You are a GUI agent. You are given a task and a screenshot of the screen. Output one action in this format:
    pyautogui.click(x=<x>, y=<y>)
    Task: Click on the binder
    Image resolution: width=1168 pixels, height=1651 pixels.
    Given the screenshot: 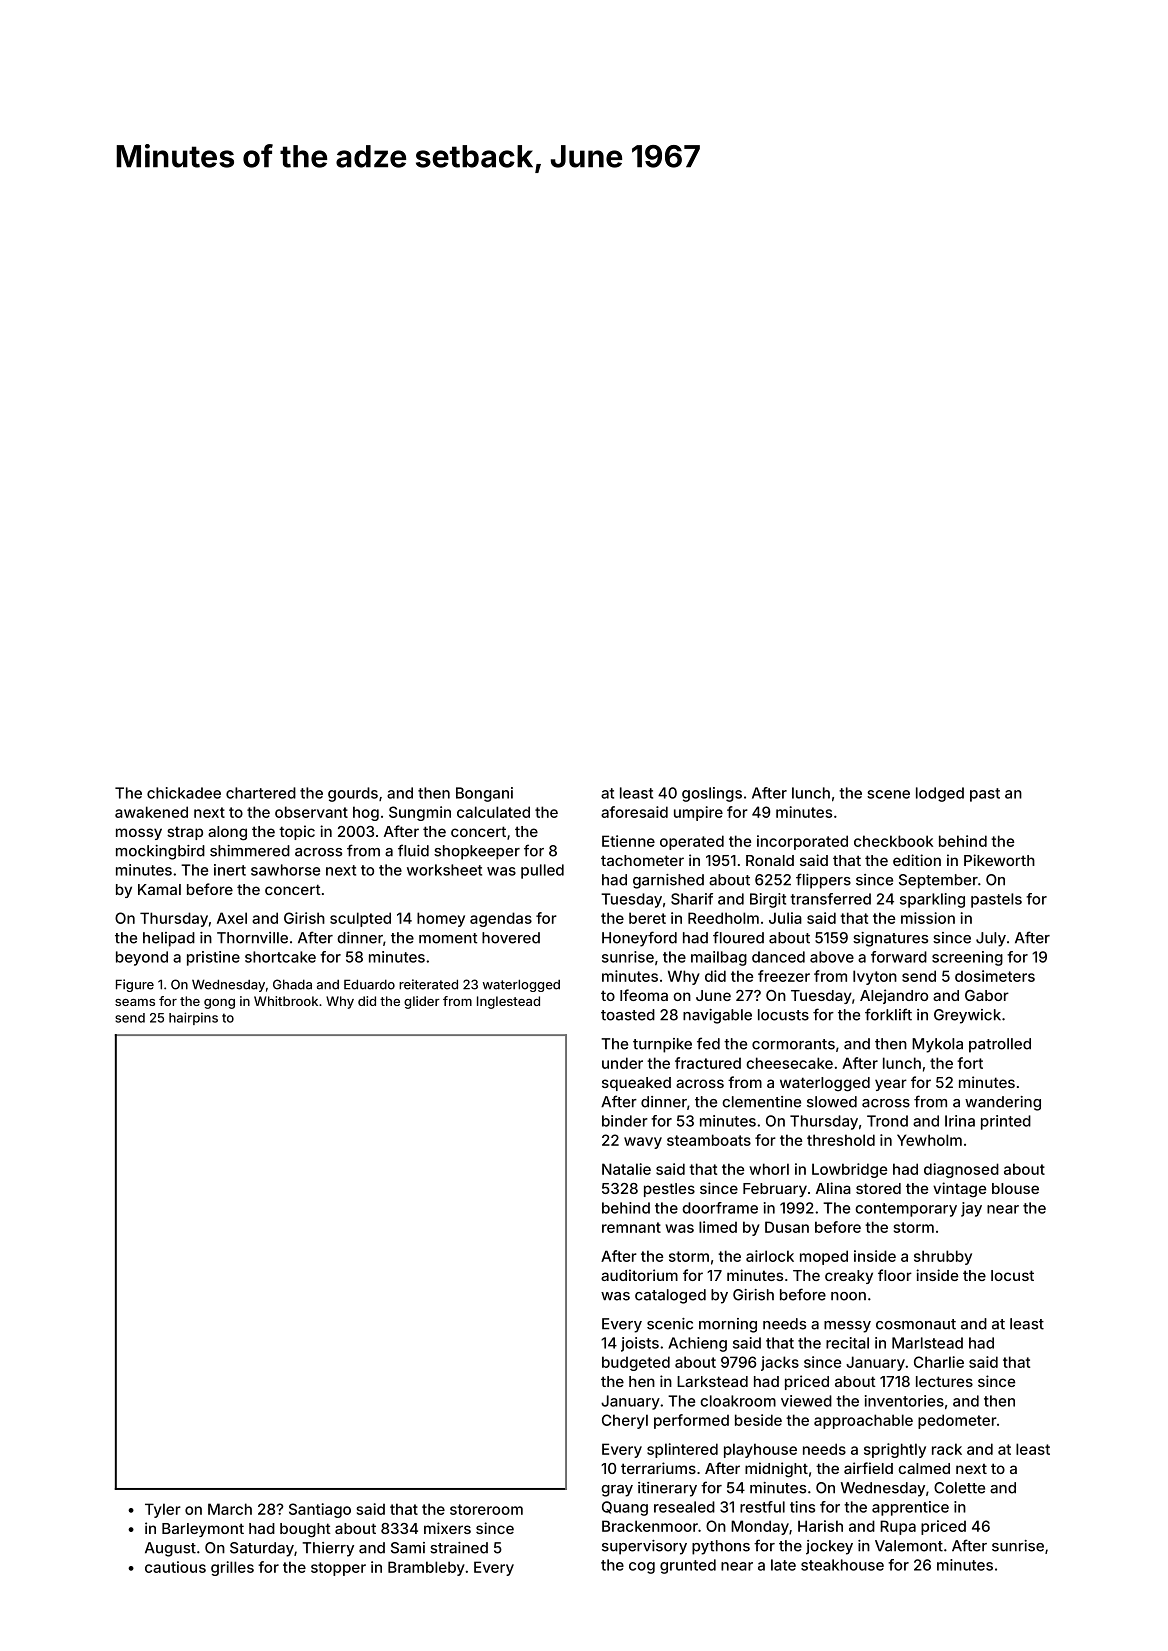 What is the action you would take?
    pyautogui.click(x=625, y=1121)
